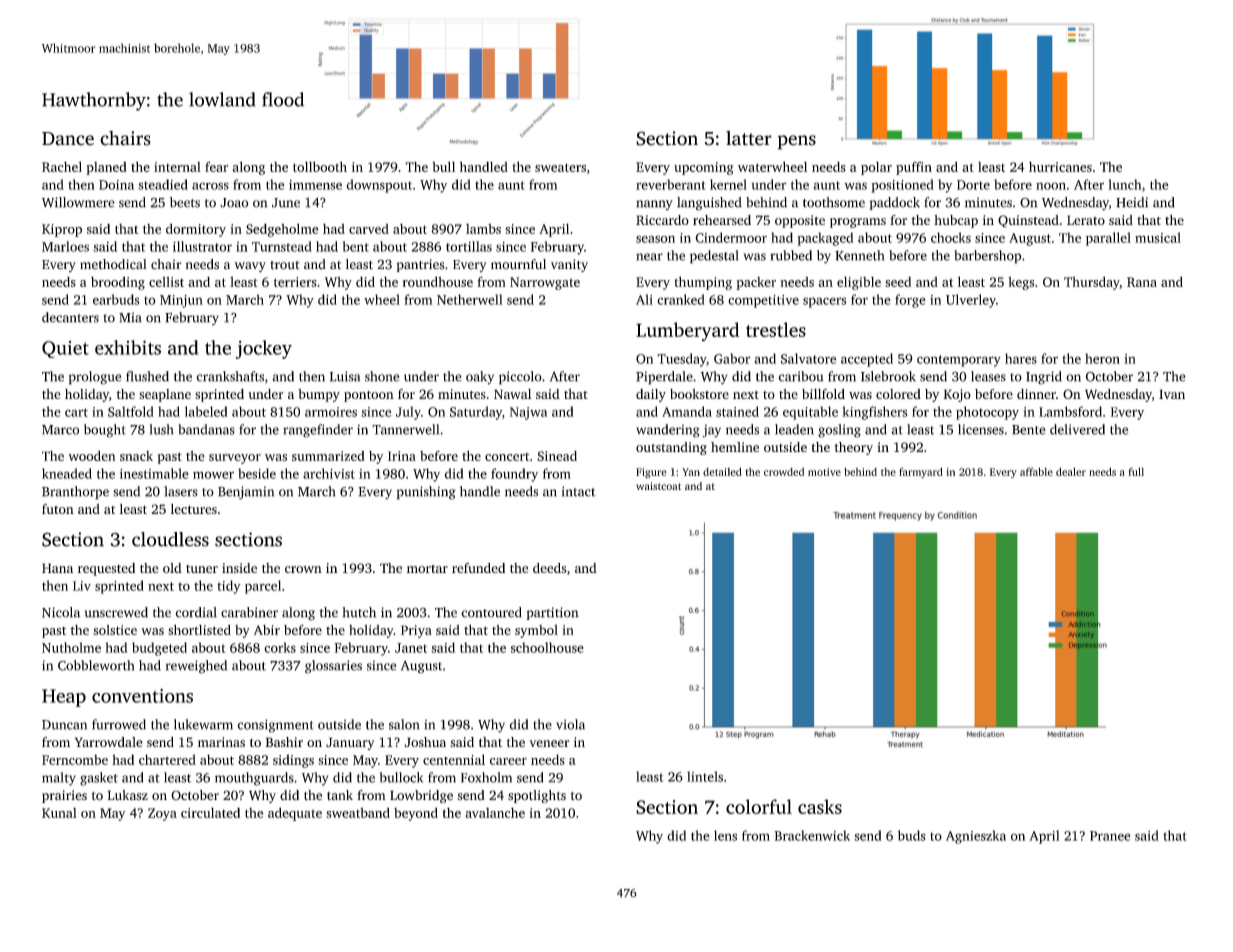  What do you see at coordinates (162, 814) in the screenshot?
I see `Zoya` at bounding box center [162, 814].
